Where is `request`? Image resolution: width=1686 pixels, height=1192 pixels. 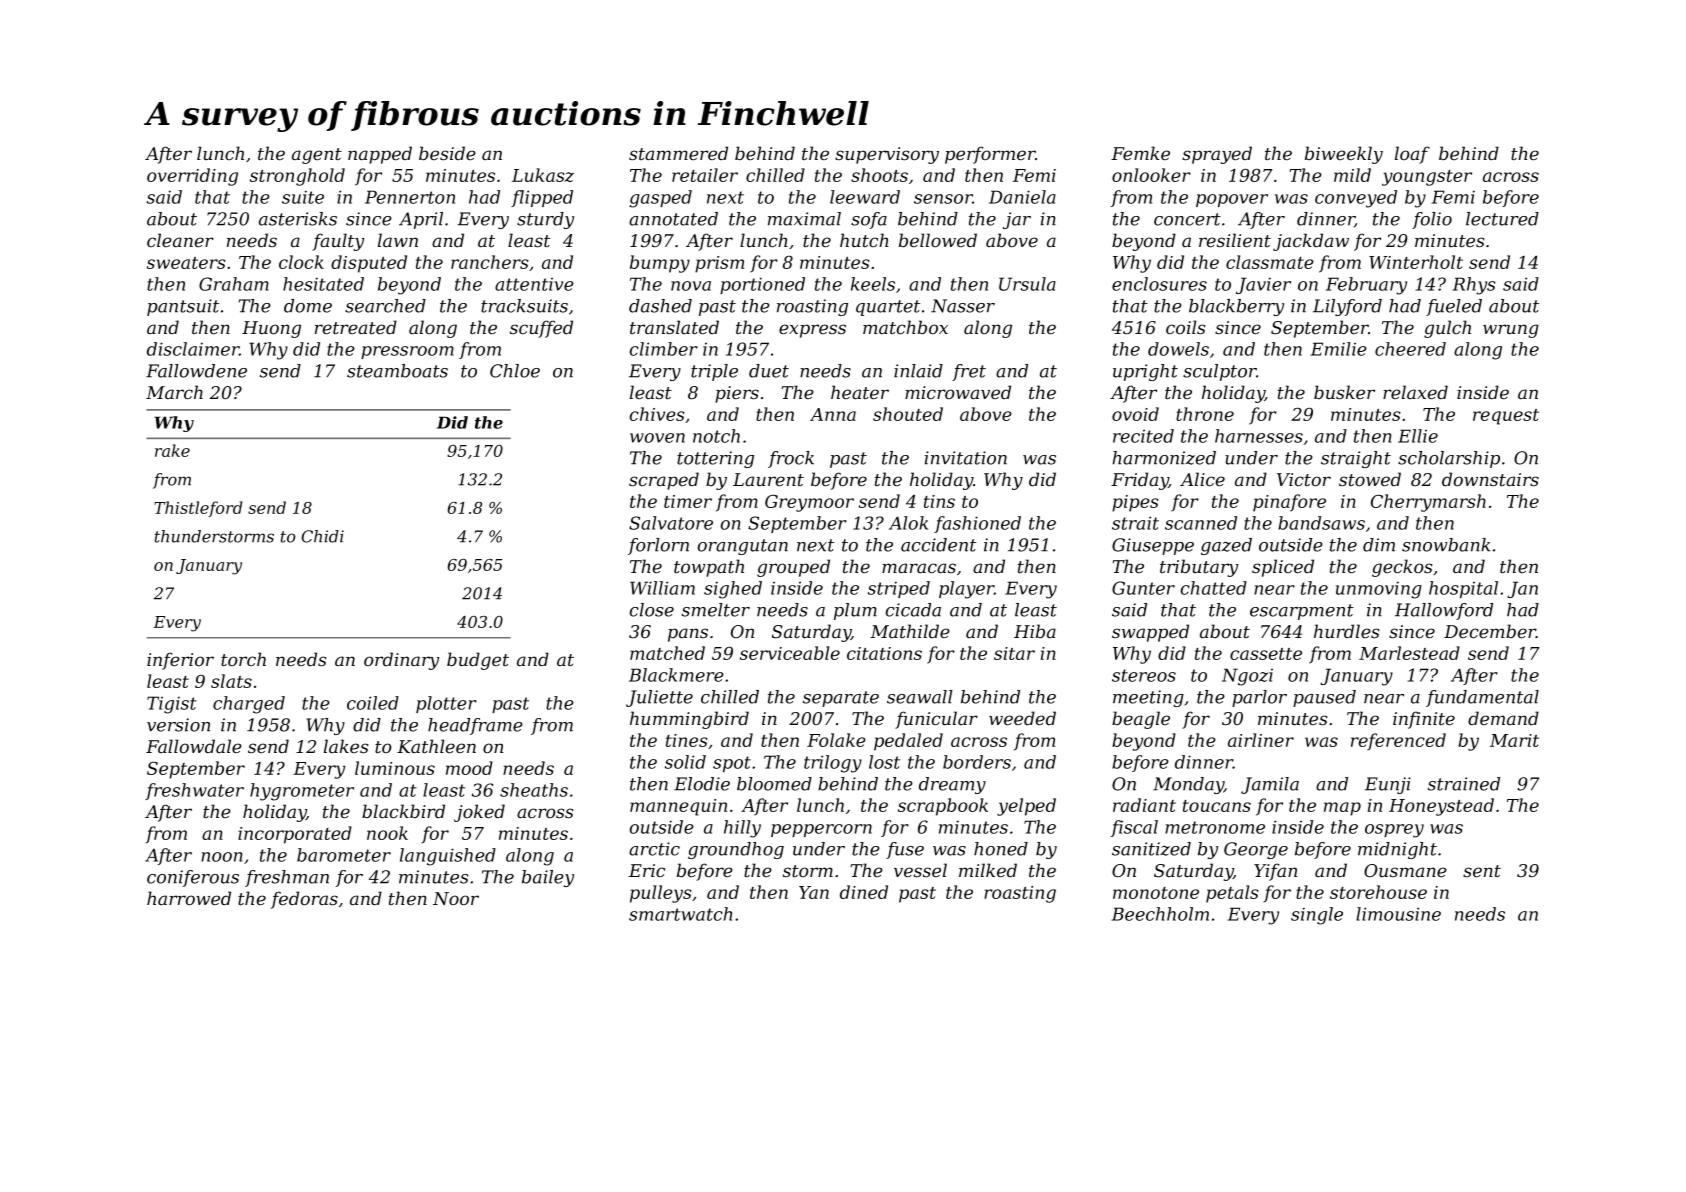
request is located at coordinates (1506, 417).
